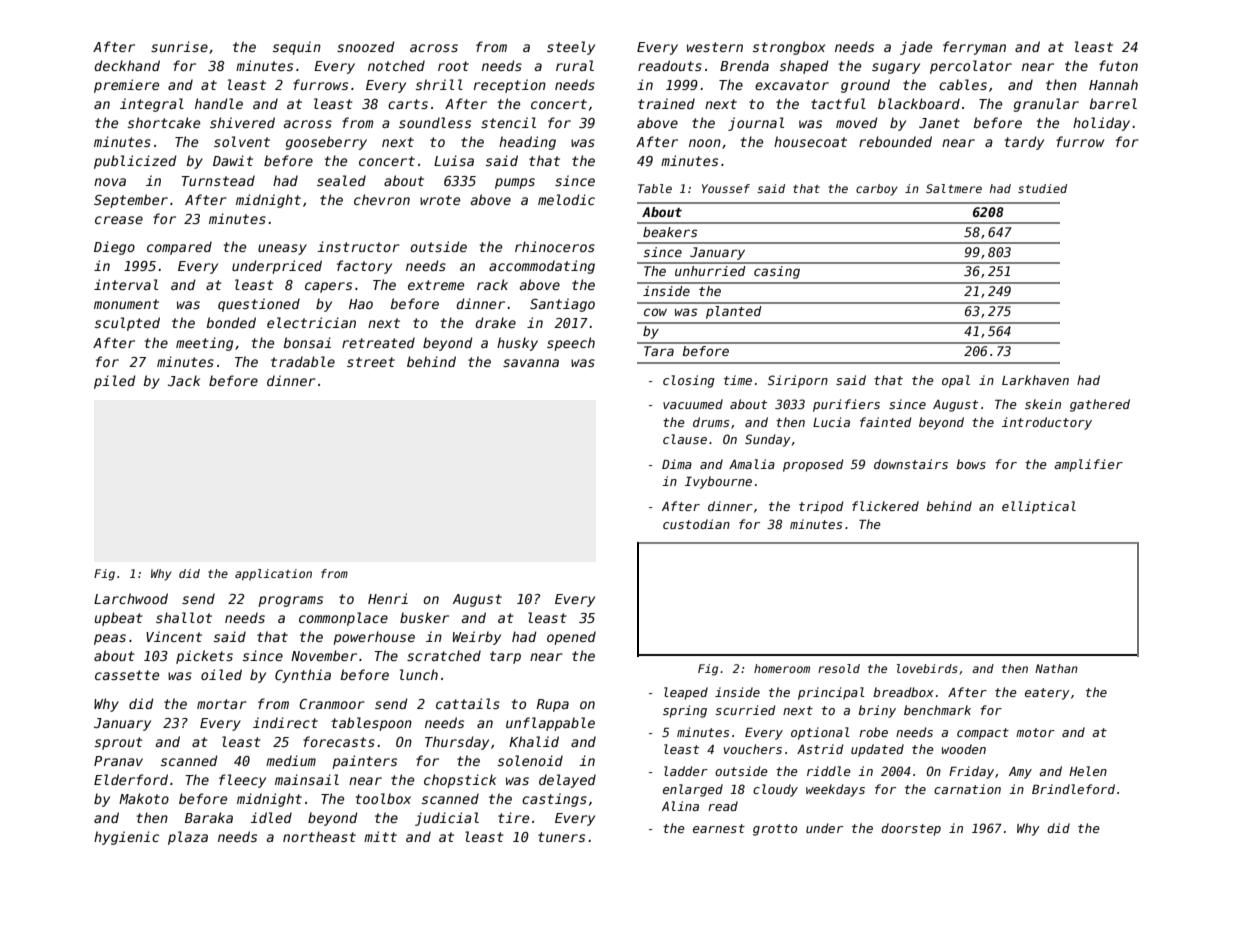 The height and width of the image is (952, 1233). I want to click on crease, so click(119, 220).
